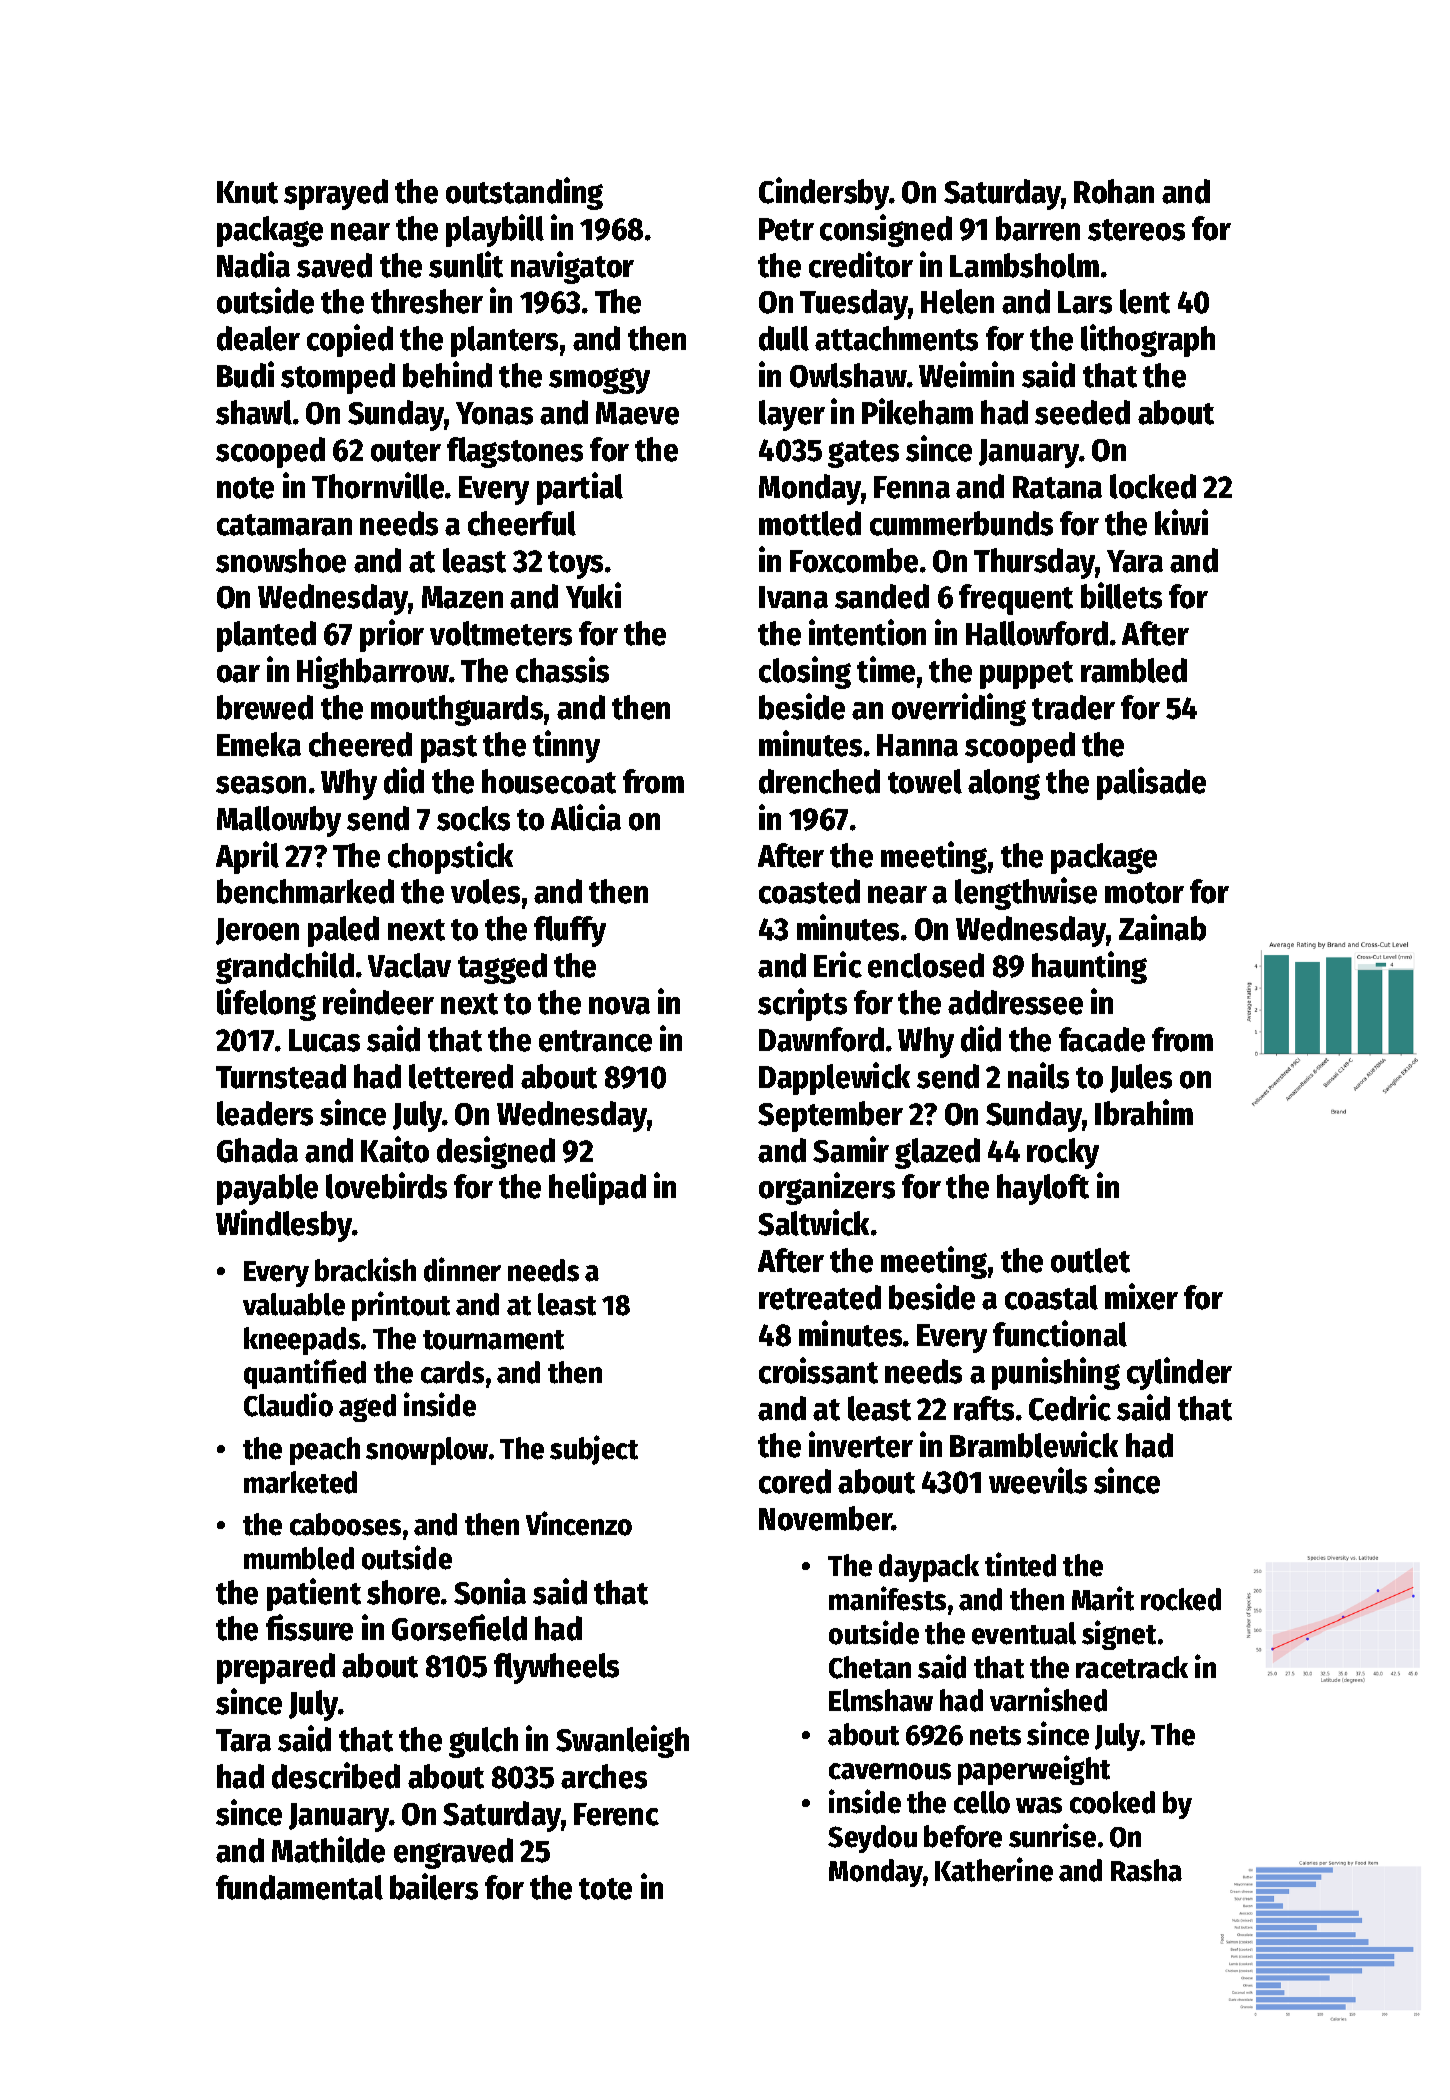 This page has width=1450, height=2100. Describe the element at coordinates (386, 1185) in the page. I see `lovebirds` at that location.
